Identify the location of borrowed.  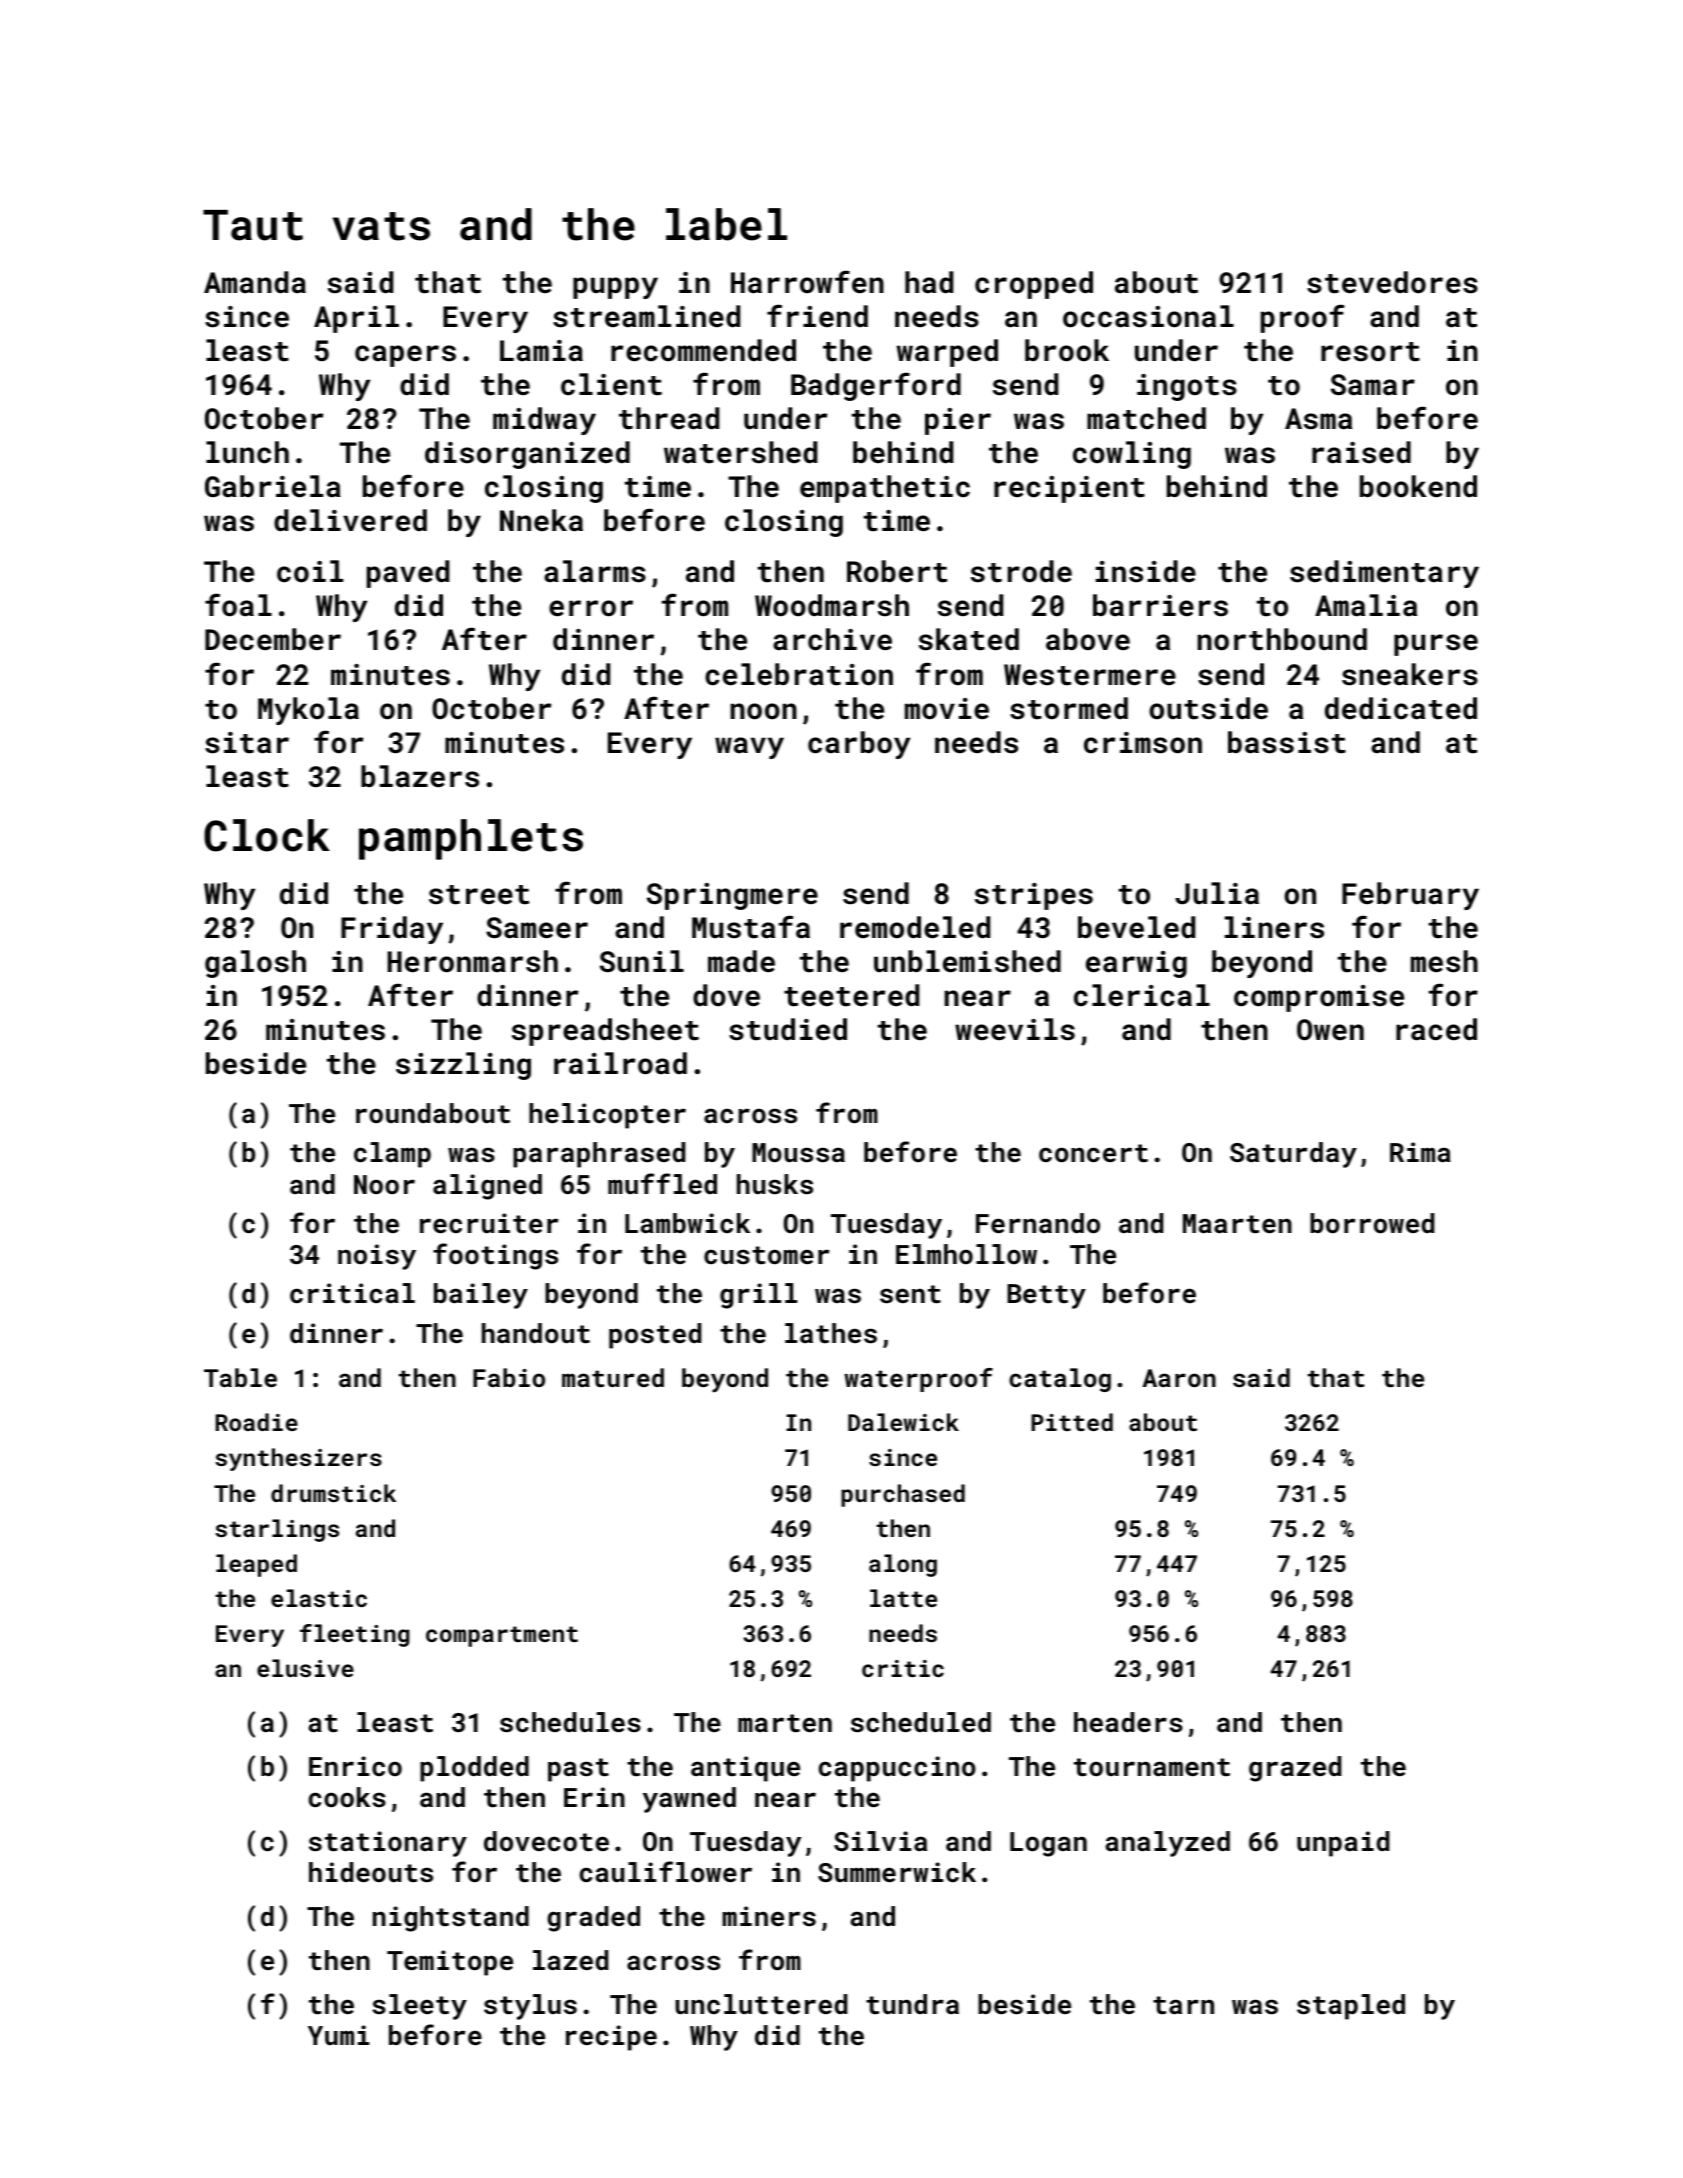
(1372, 1223).
